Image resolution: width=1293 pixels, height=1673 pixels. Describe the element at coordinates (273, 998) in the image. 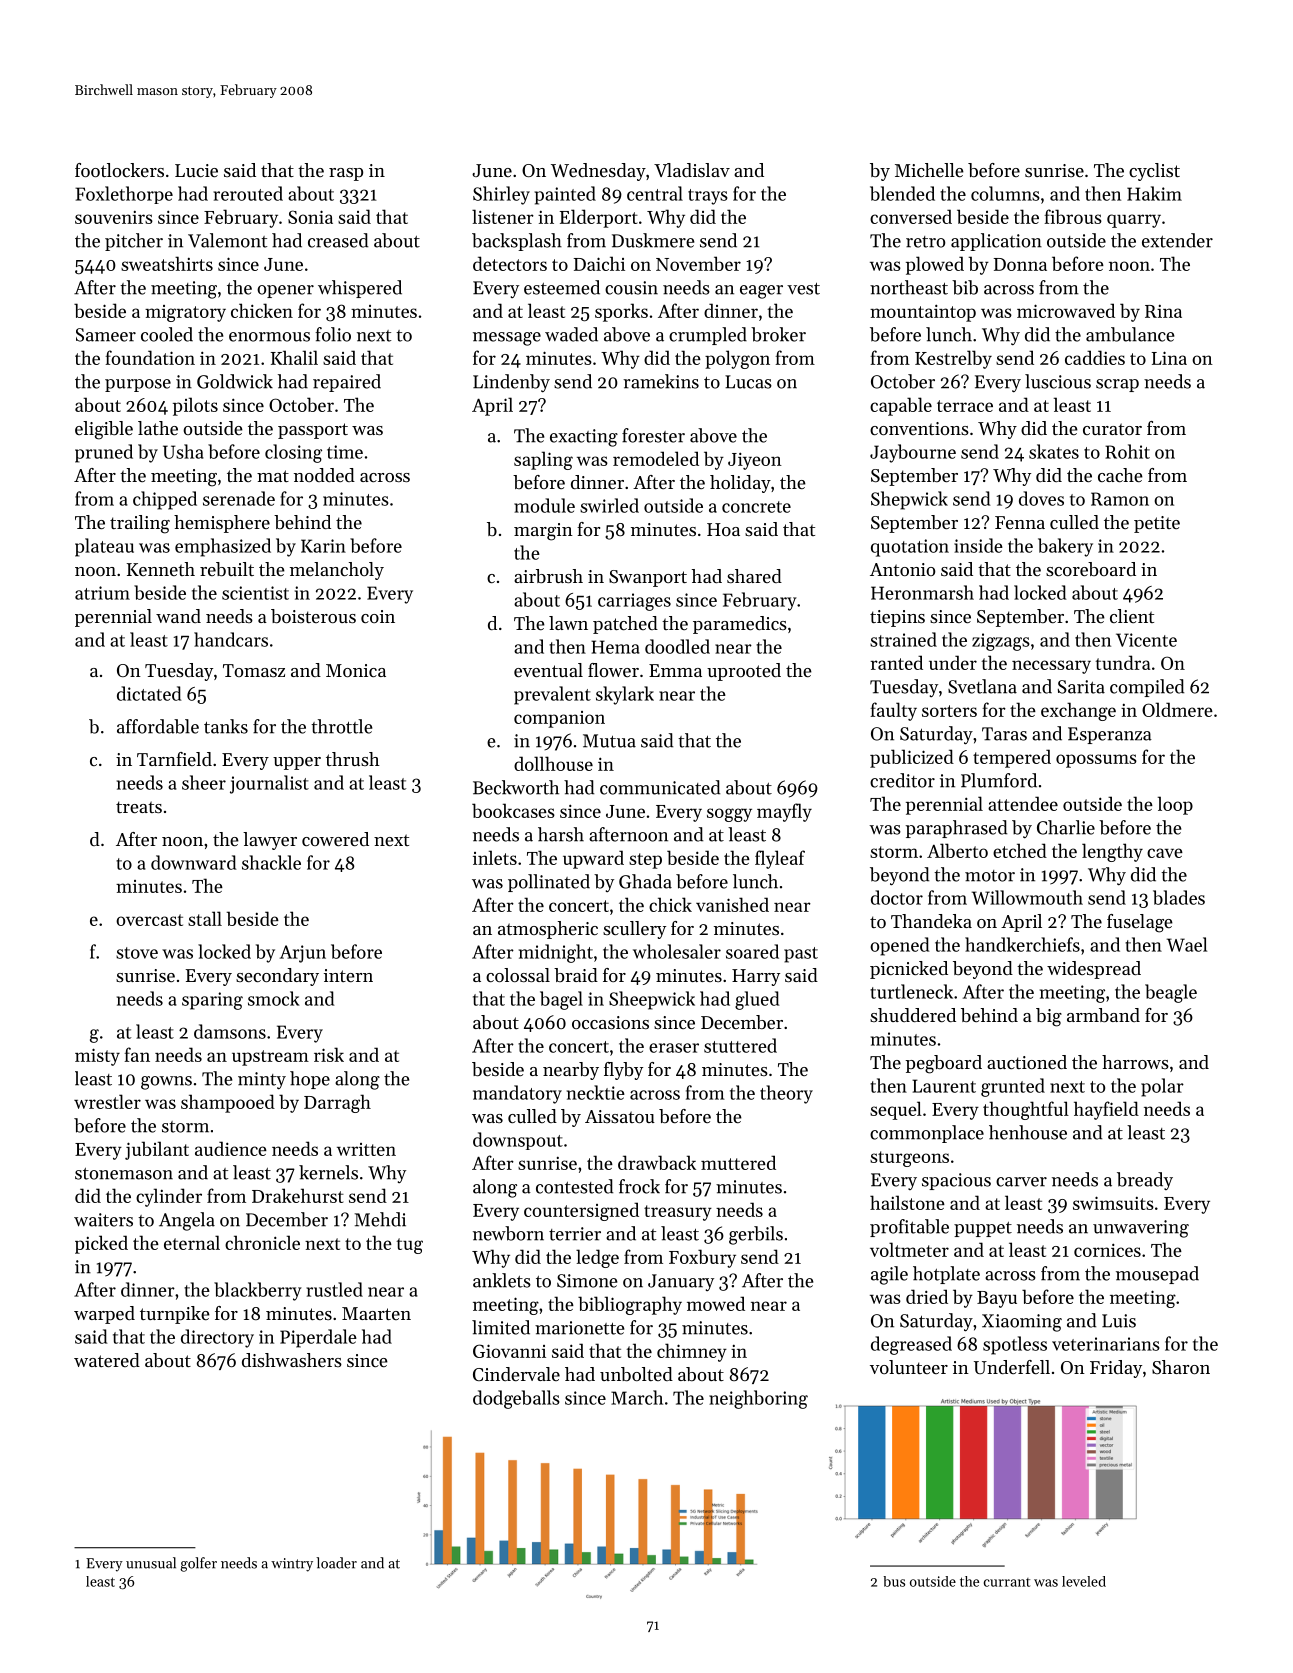

I see `smock` at that location.
